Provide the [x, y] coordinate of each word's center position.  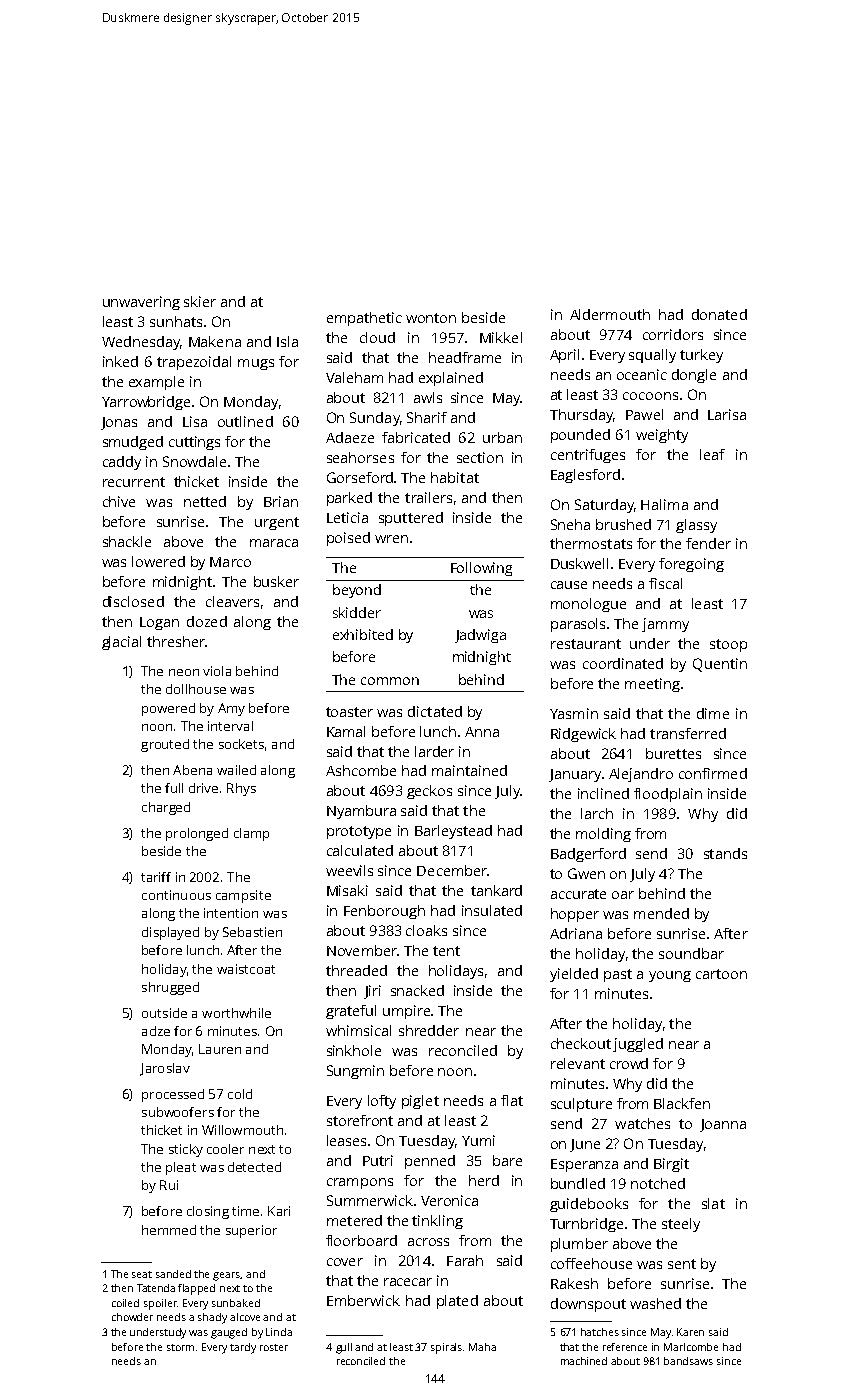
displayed [170, 933]
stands [725, 853]
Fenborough [384, 912]
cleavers [232, 601]
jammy [665, 625]
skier [200, 301]
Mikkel [501, 337]
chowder [132, 1317]
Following [481, 569]
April [564, 356]
